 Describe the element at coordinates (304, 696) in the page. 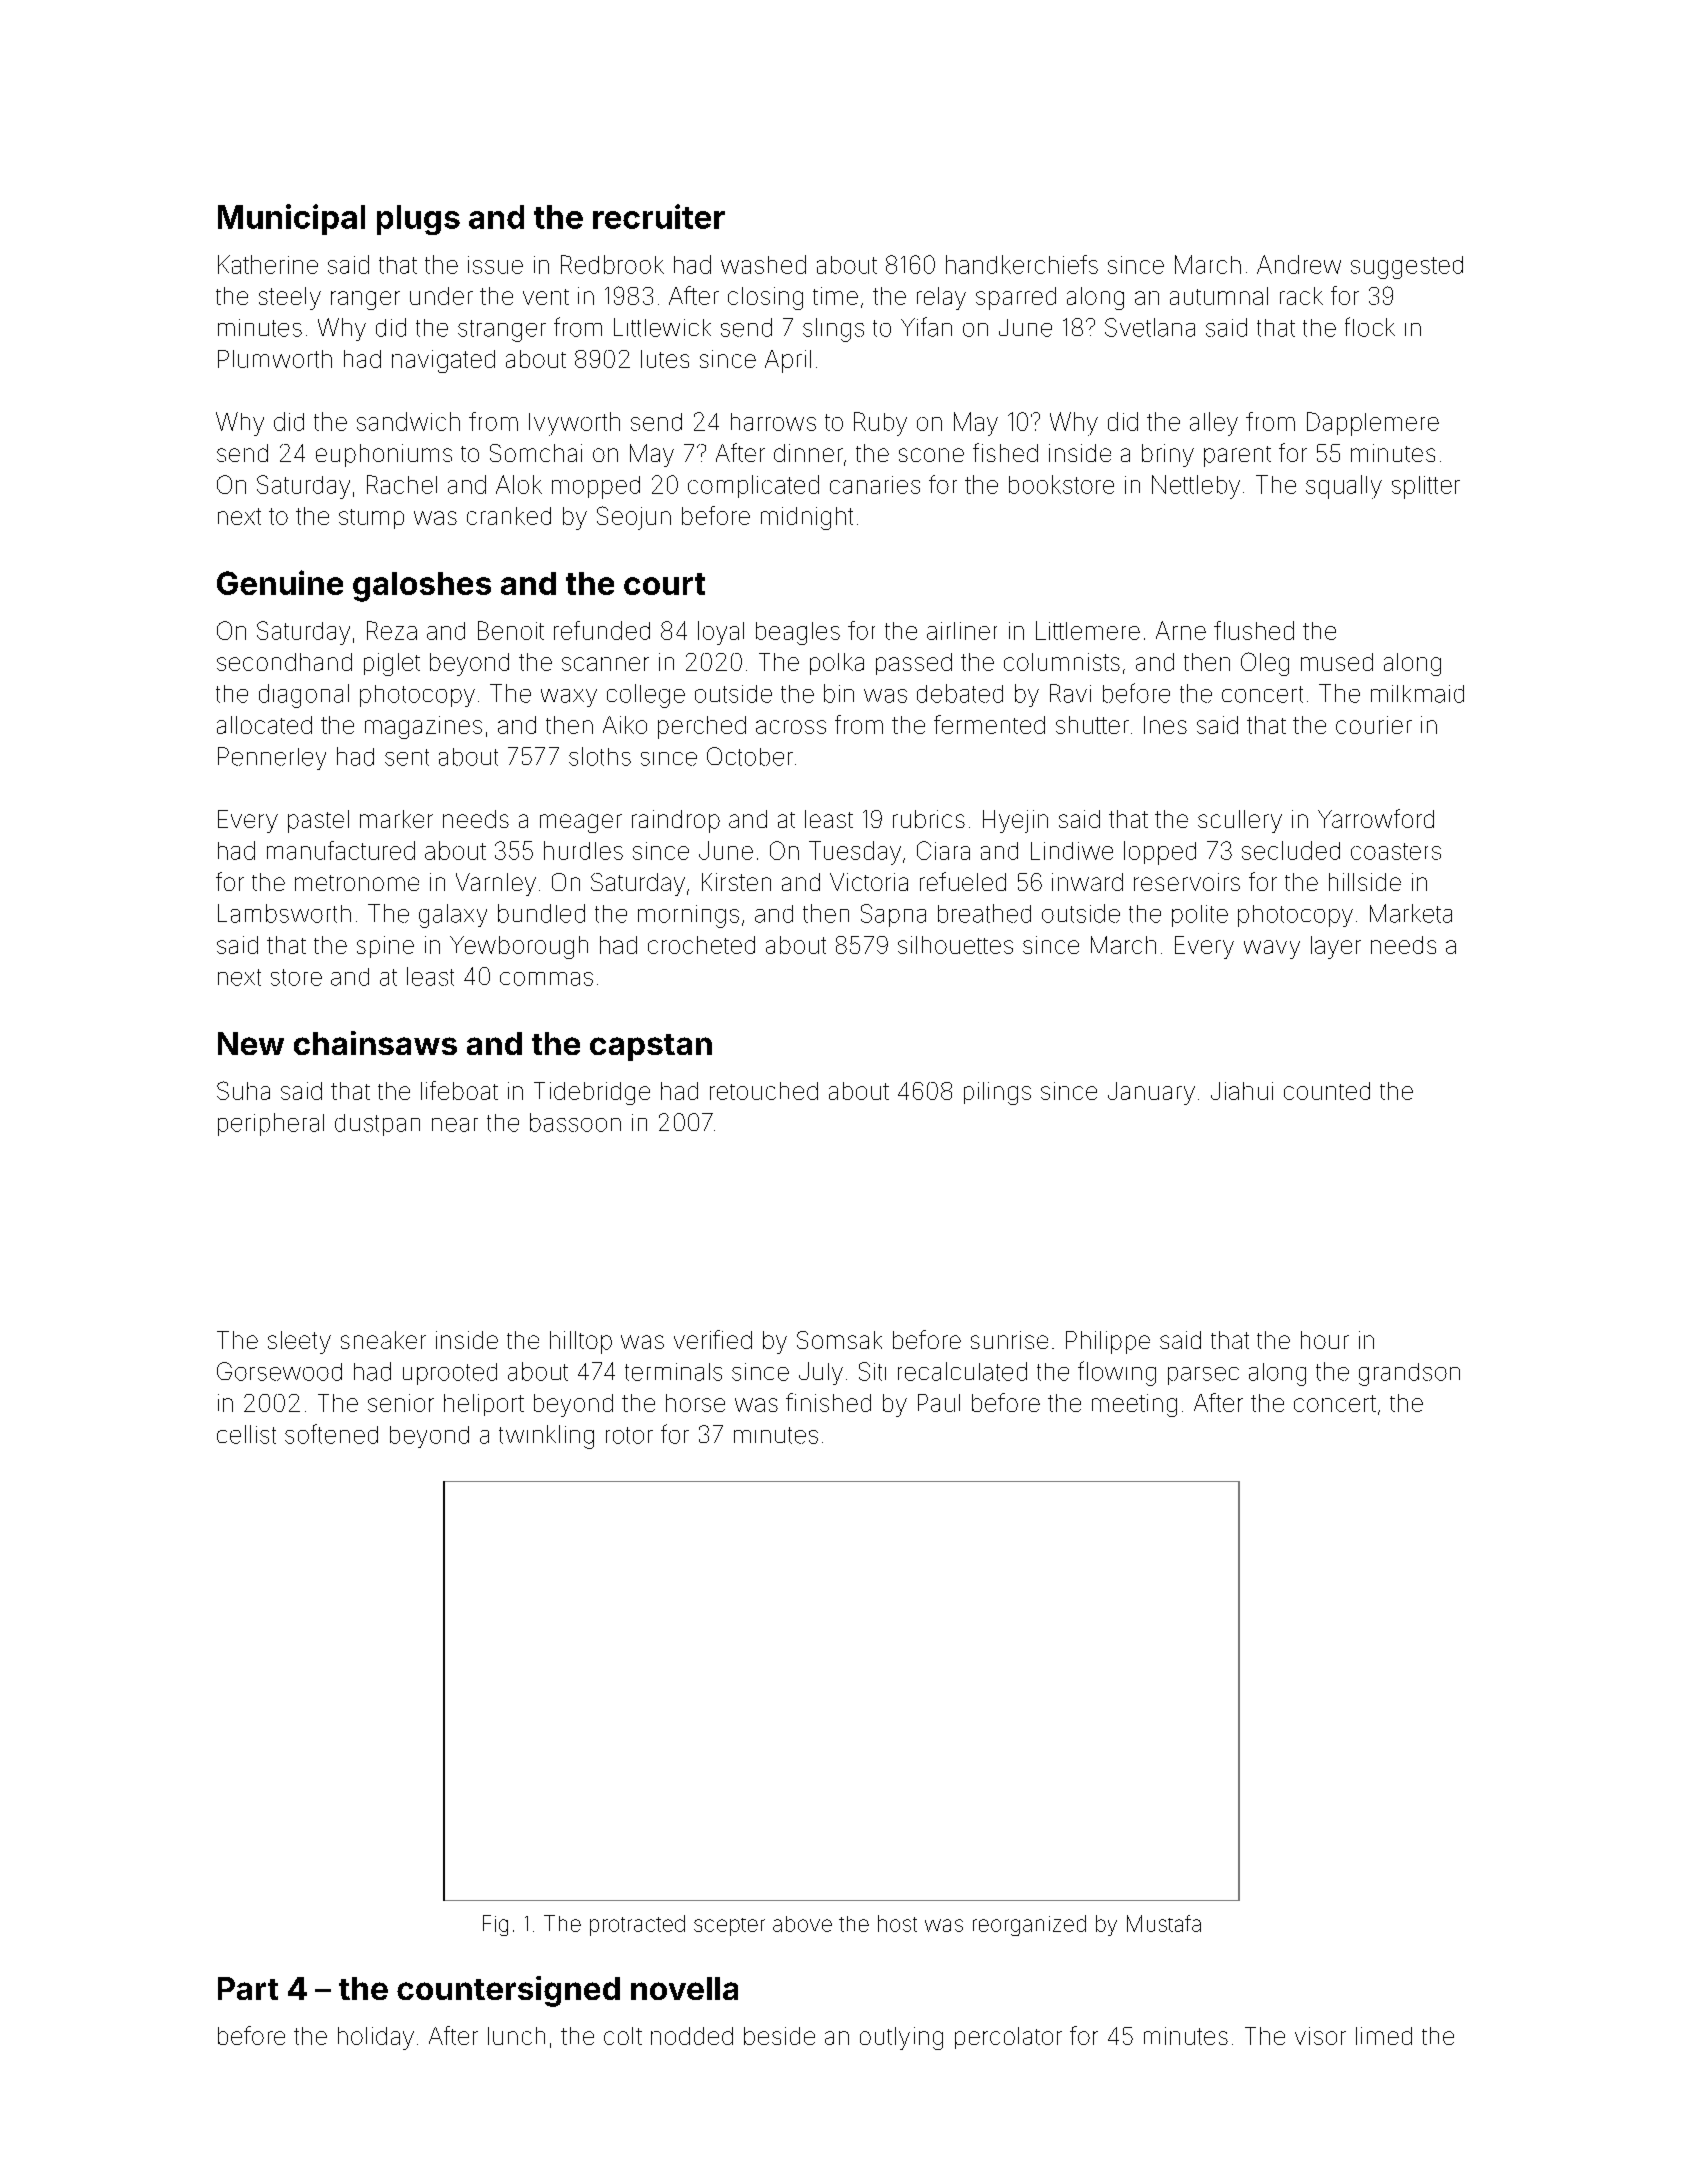

I see `diagonal` at that location.
